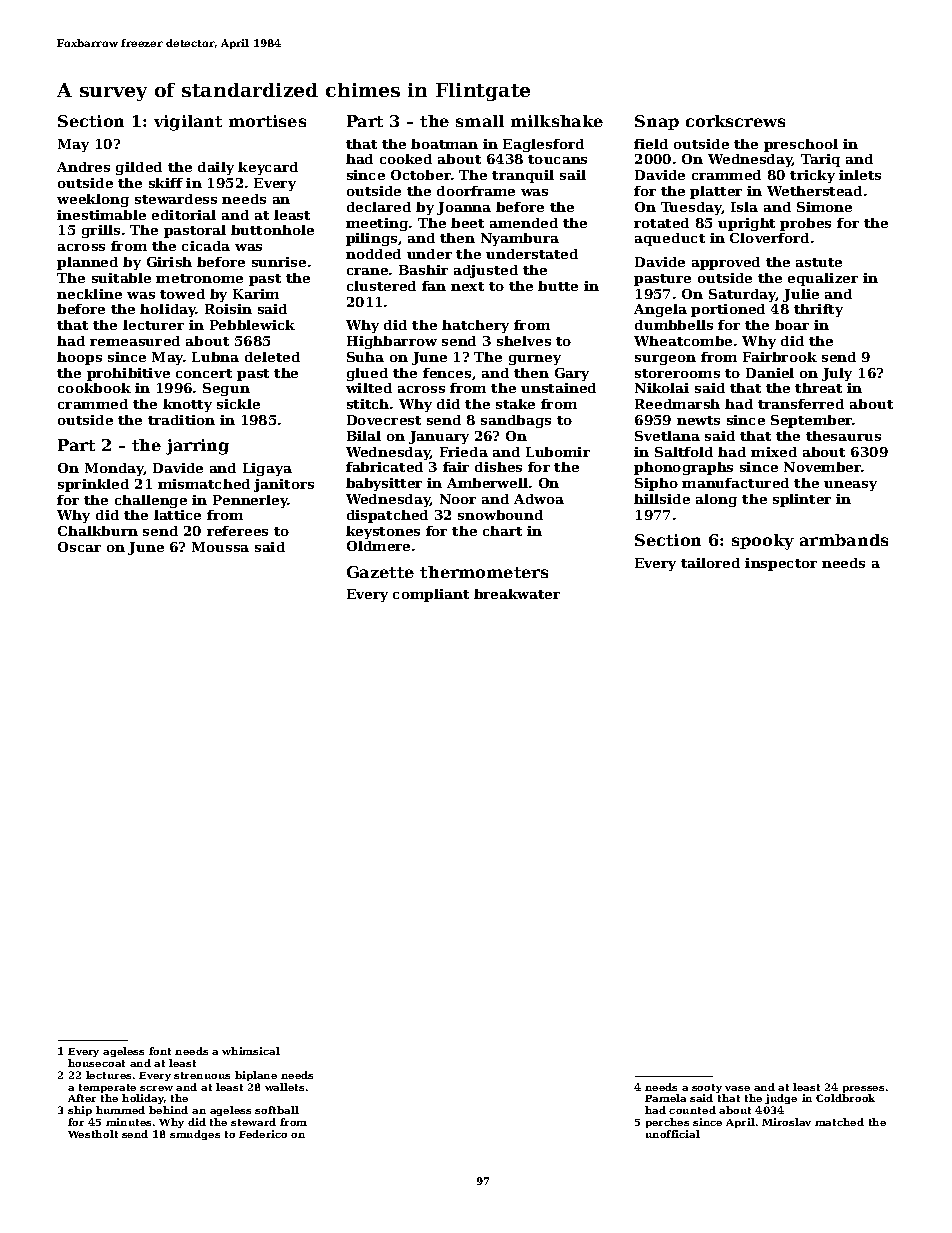 This screenshot has height=1233, width=952. I want to click on breakwater, so click(517, 594).
